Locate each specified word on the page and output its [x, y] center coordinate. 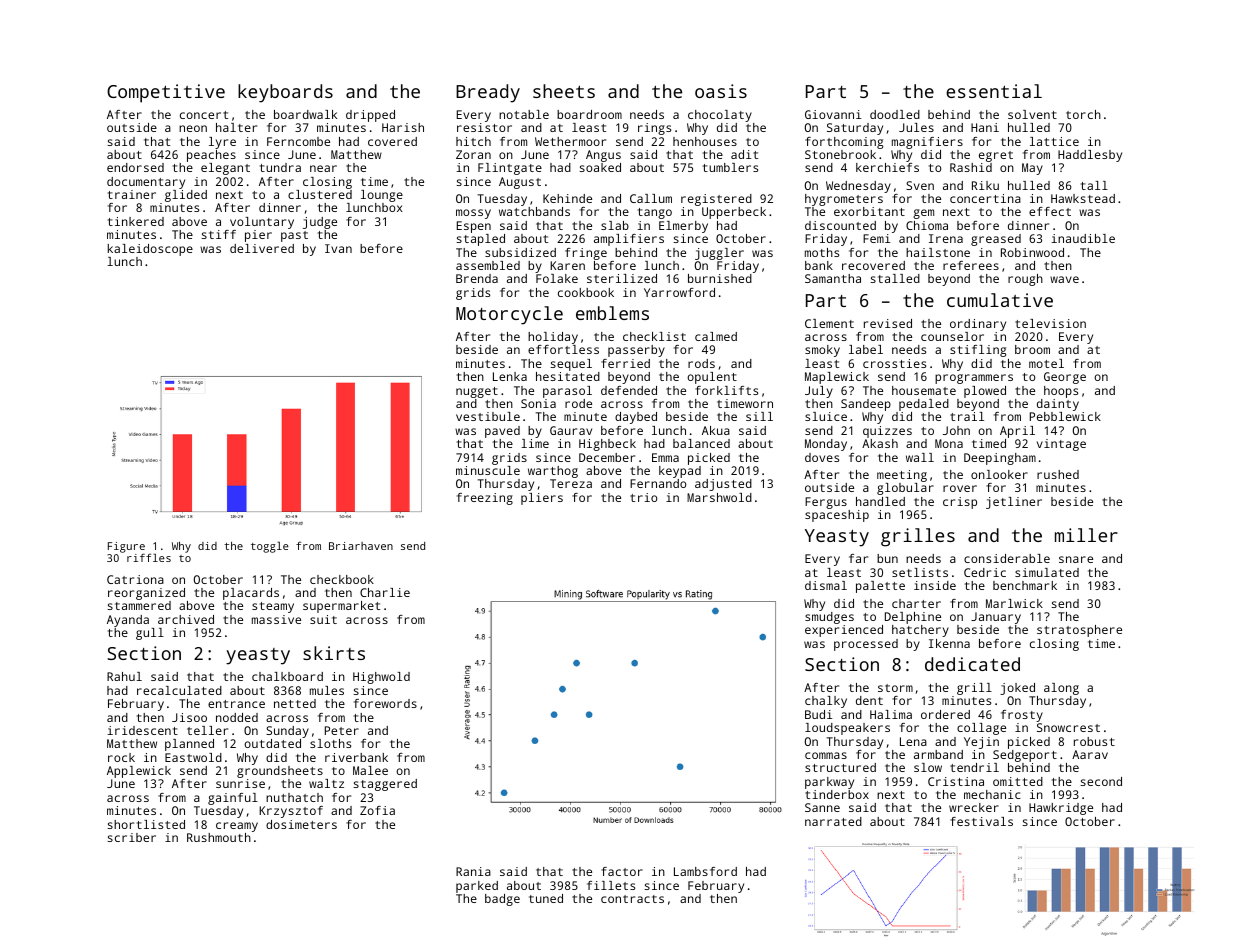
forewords [385, 703]
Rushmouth [219, 837]
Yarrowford [679, 292]
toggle [270, 547]
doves [822, 457]
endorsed [135, 167]
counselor [952, 336]
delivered [262, 248]
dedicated [972, 664]
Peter [342, 730]
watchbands [534, 211]
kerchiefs [887, 167]
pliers [542, 499]
